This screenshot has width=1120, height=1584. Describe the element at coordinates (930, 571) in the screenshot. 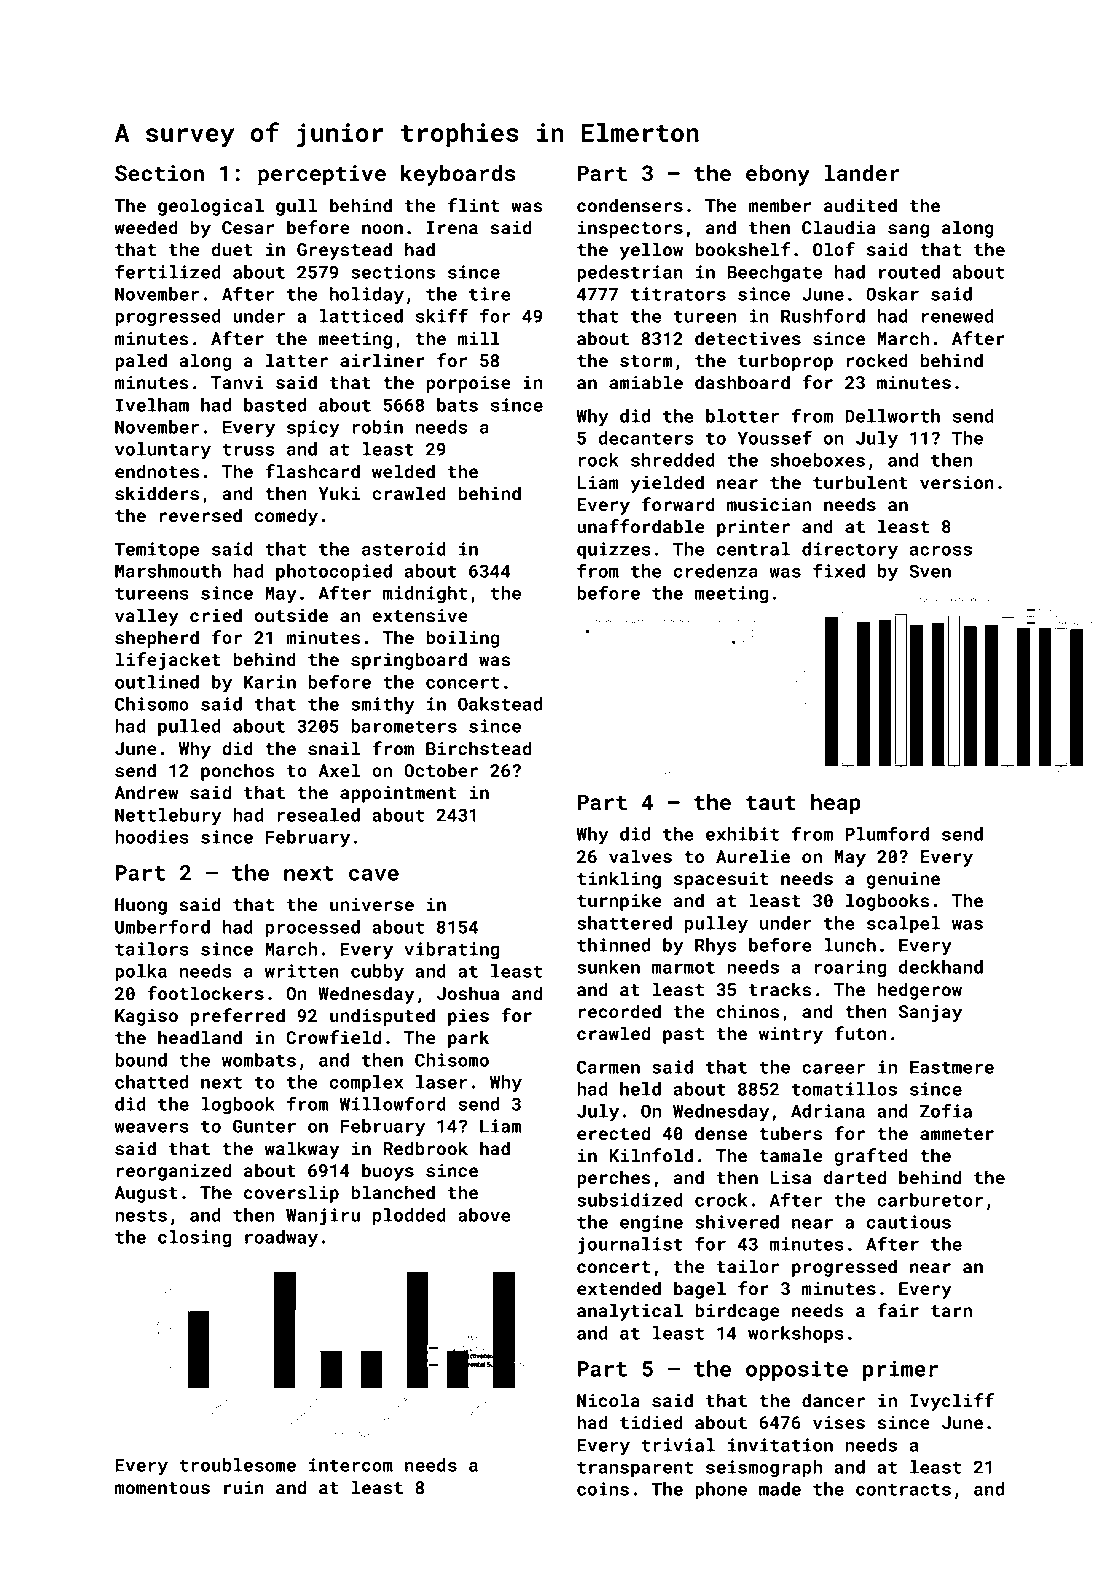

I see `Sven` at that location.
